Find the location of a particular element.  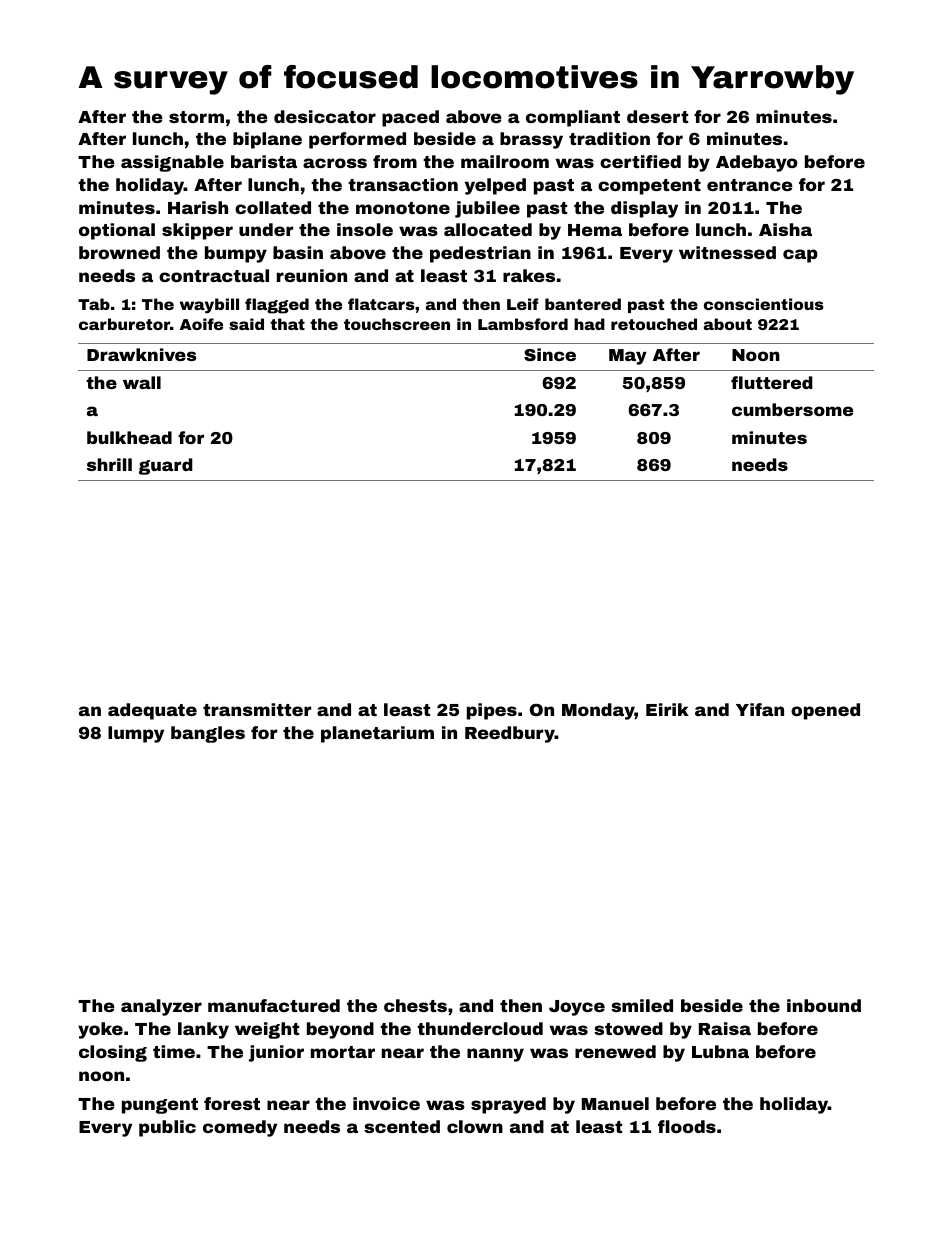

Adebayo is located at coordinates (757, 163).
